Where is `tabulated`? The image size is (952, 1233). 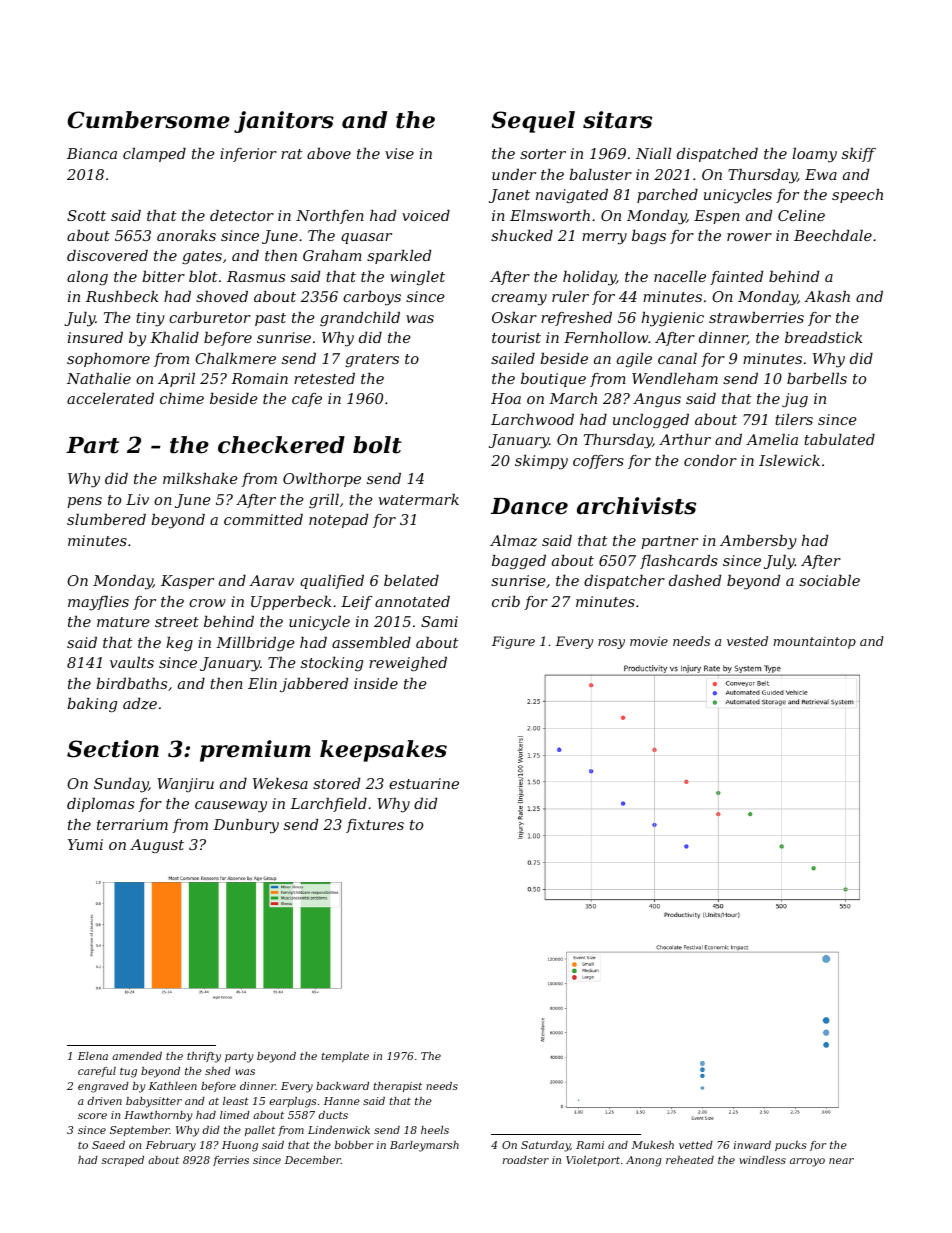 tabulated is located at coordinates (839, 439).
